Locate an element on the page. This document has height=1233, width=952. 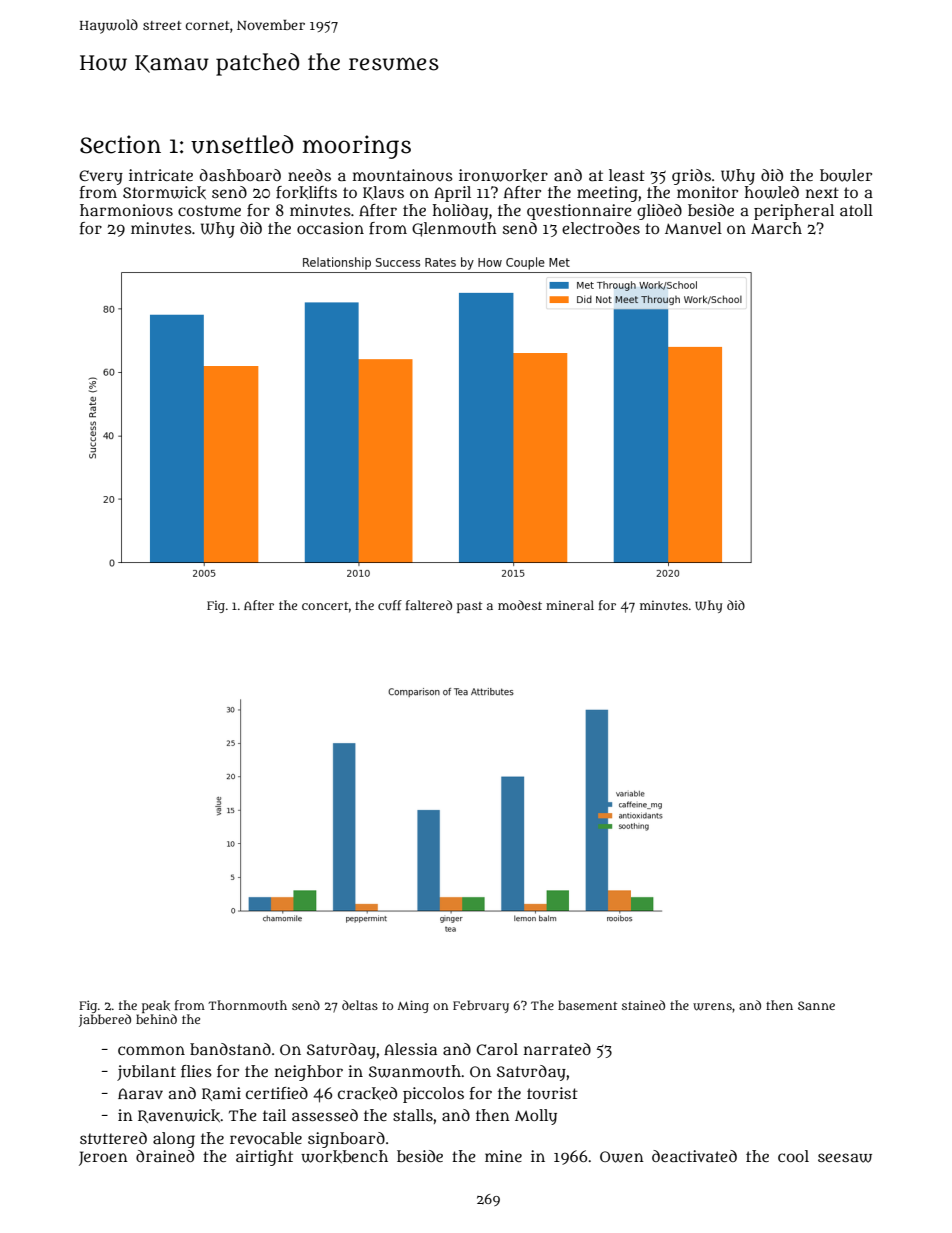
harmonious is located at coordinates (126, 210).
